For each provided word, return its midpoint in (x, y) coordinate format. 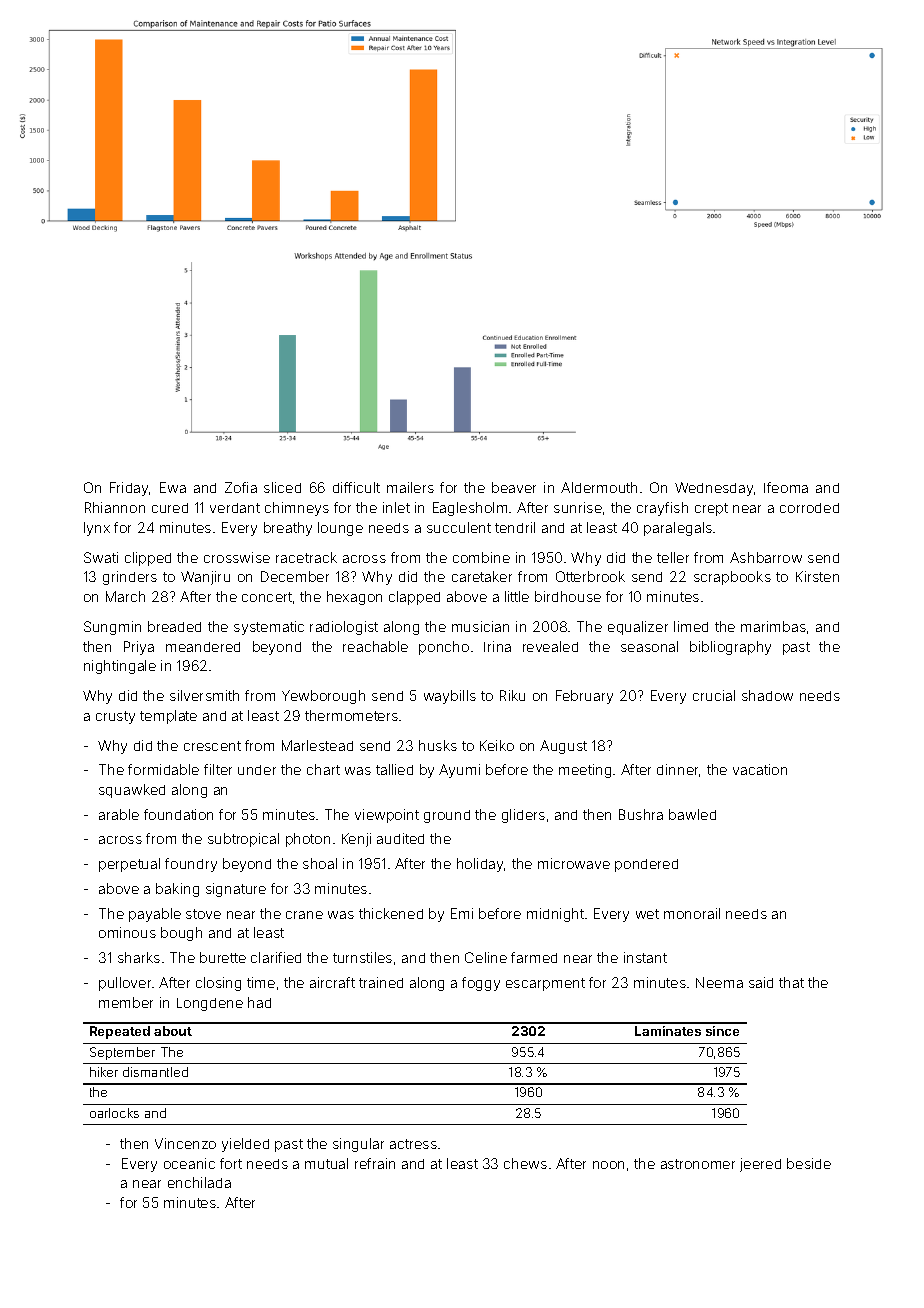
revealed (550, 646)
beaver (514, 487)
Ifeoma (786, 487)
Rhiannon (115, 507)
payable (155, 915)
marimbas (773, 626)
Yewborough (323, 697)
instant (645, 957)
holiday (481, 865)
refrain (375, 1163)
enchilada (199, 1182)
